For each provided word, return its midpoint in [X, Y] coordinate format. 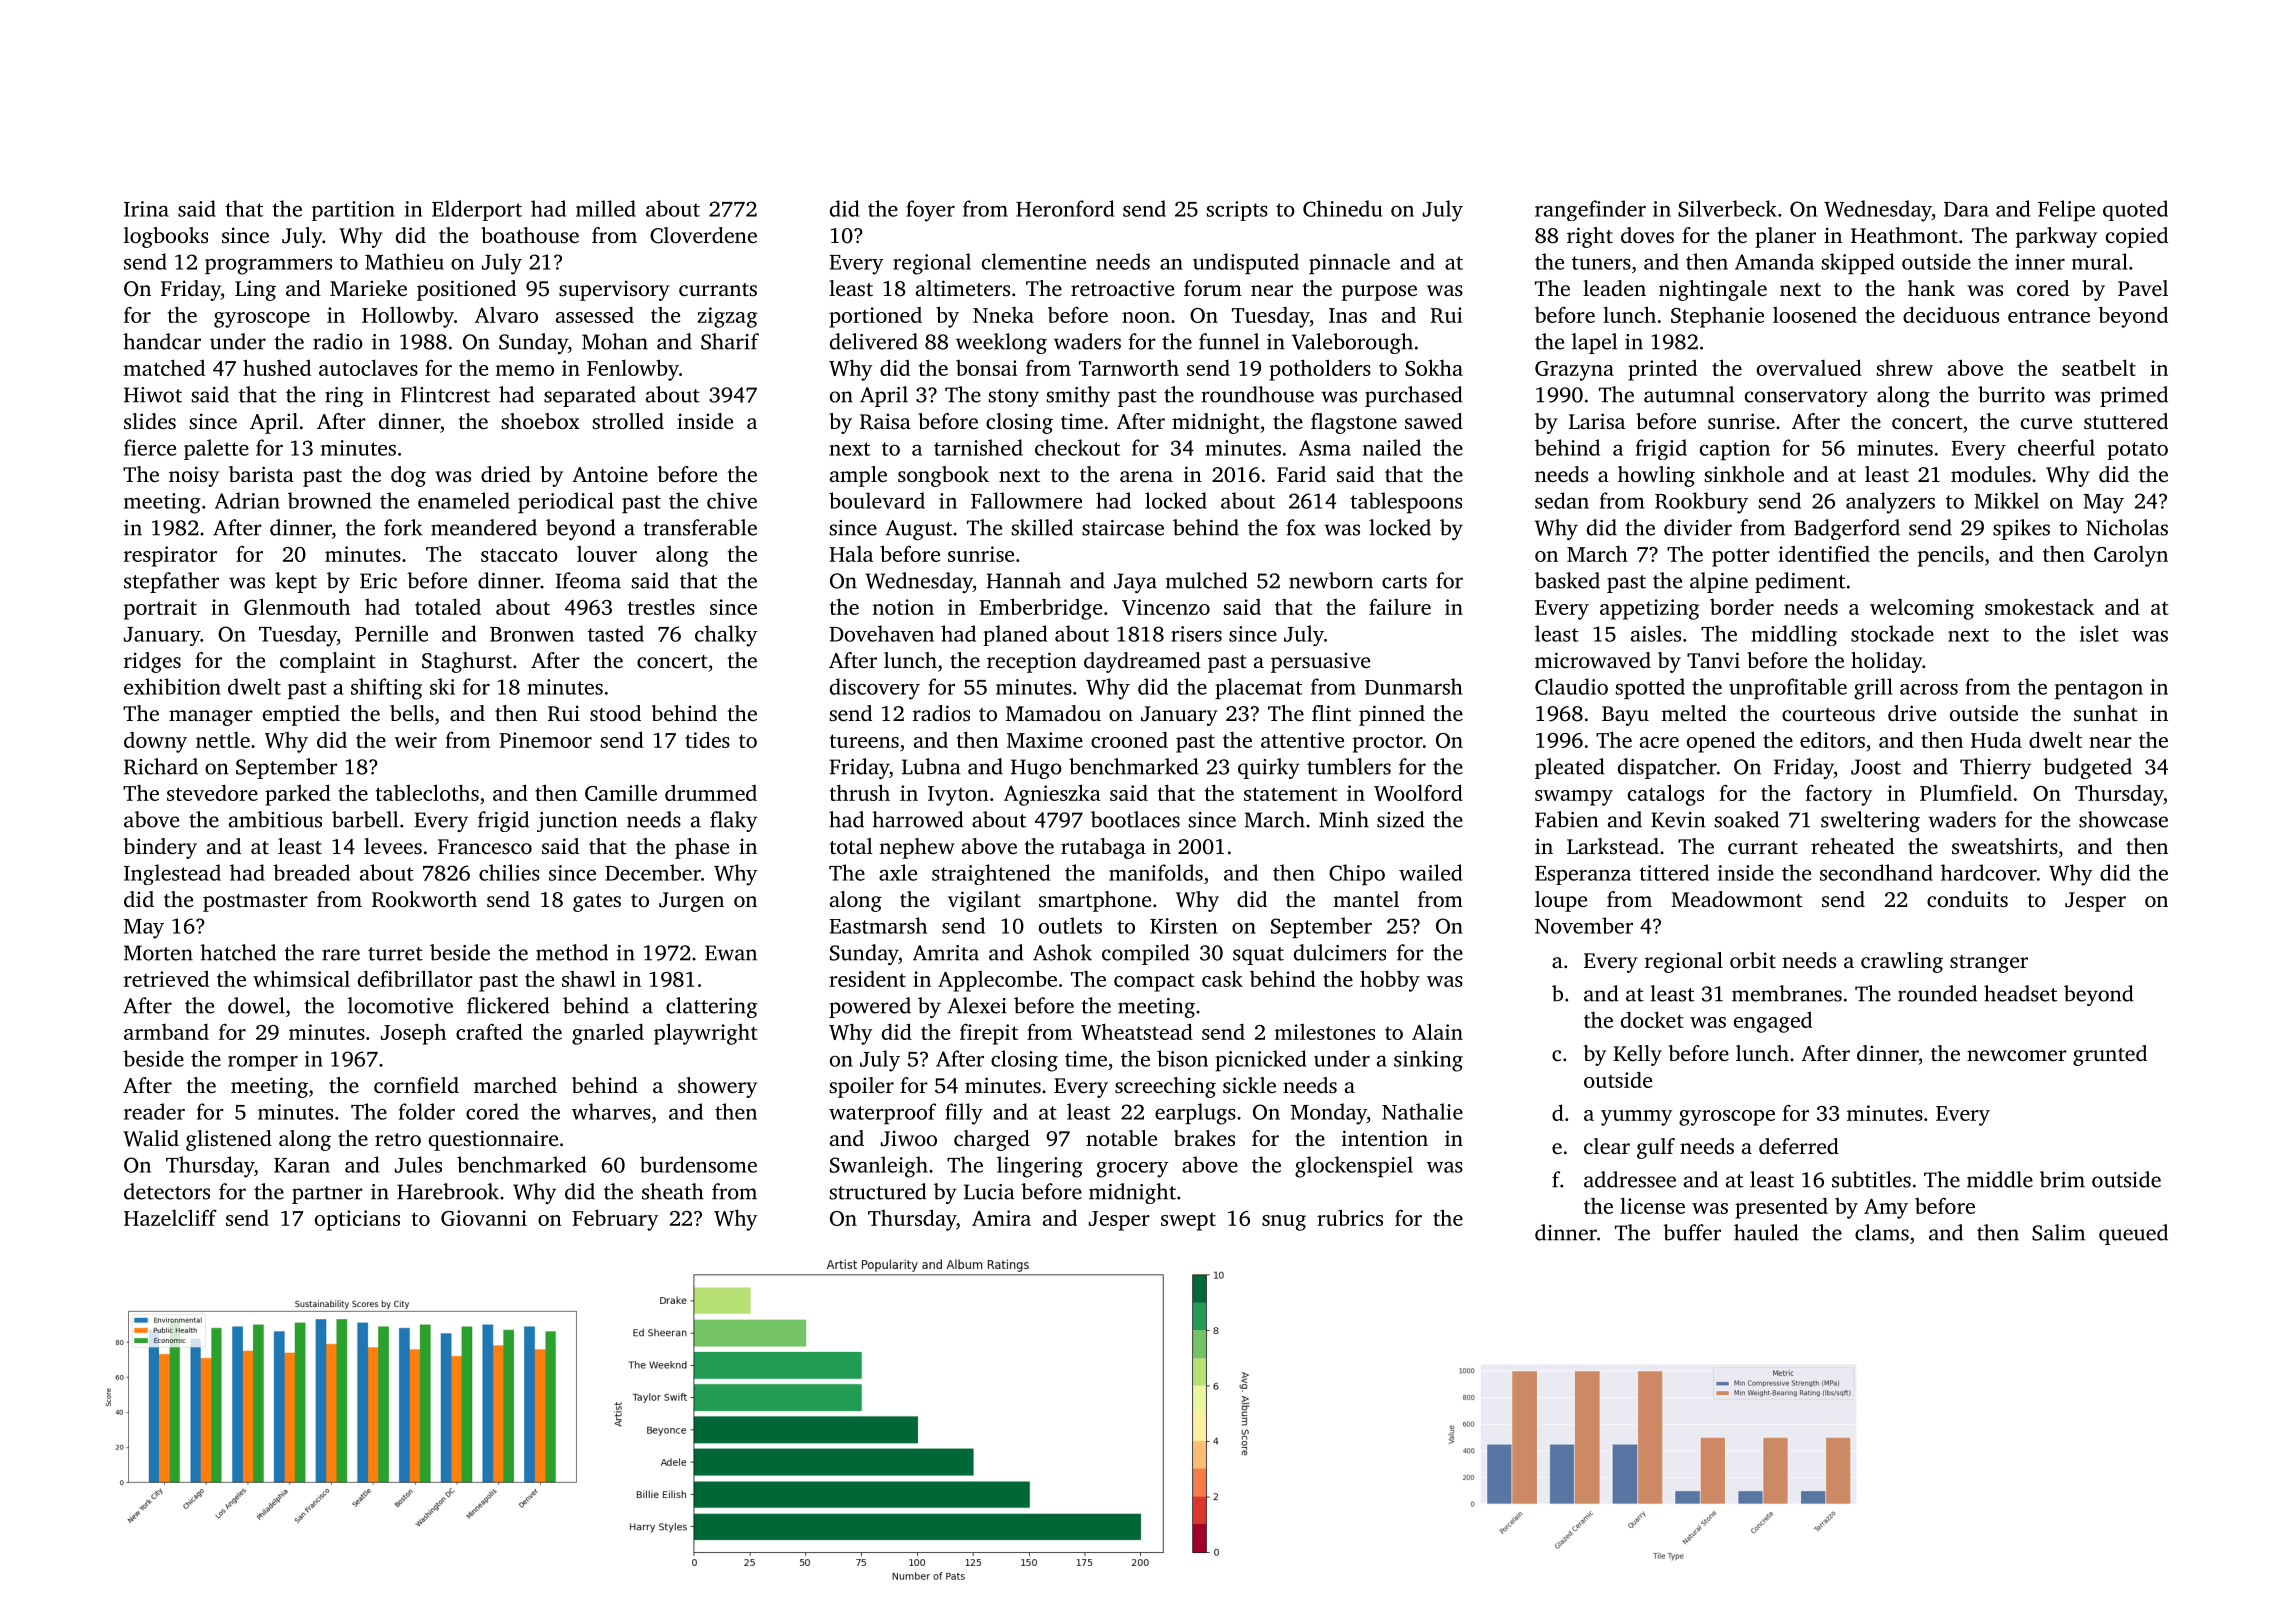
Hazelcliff [170, 1217]
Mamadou [1053, 713]
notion [903, 607]
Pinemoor [545, 740]
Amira [1001, 1218]
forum [1213, 288]
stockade [1892, 633]
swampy [1574, 798]
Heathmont [1904, 235]
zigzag [727, 317]
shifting [386, 689]
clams [1882, 1232]
